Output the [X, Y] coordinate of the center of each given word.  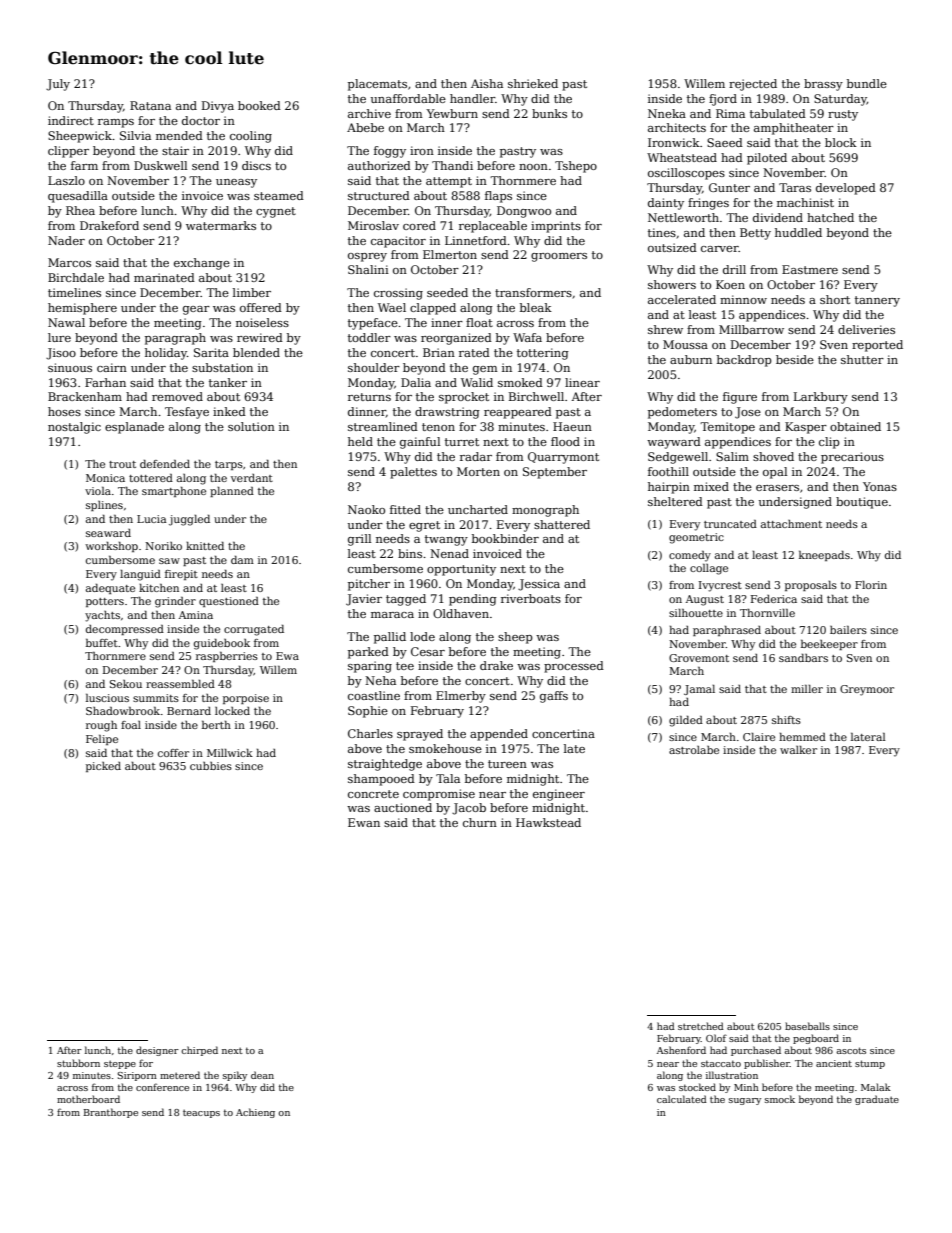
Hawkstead [548, 822]
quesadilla [78, 197]
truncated [730, 524]
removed [177, 396]
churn [480, 822]
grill [359, 540]
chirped [199, 1051]
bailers [848, 630]
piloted [767, 159]
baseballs [807, 1026]
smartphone [174, 492]
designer [157, 1051]
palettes [413, 473]
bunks [549, 113]
